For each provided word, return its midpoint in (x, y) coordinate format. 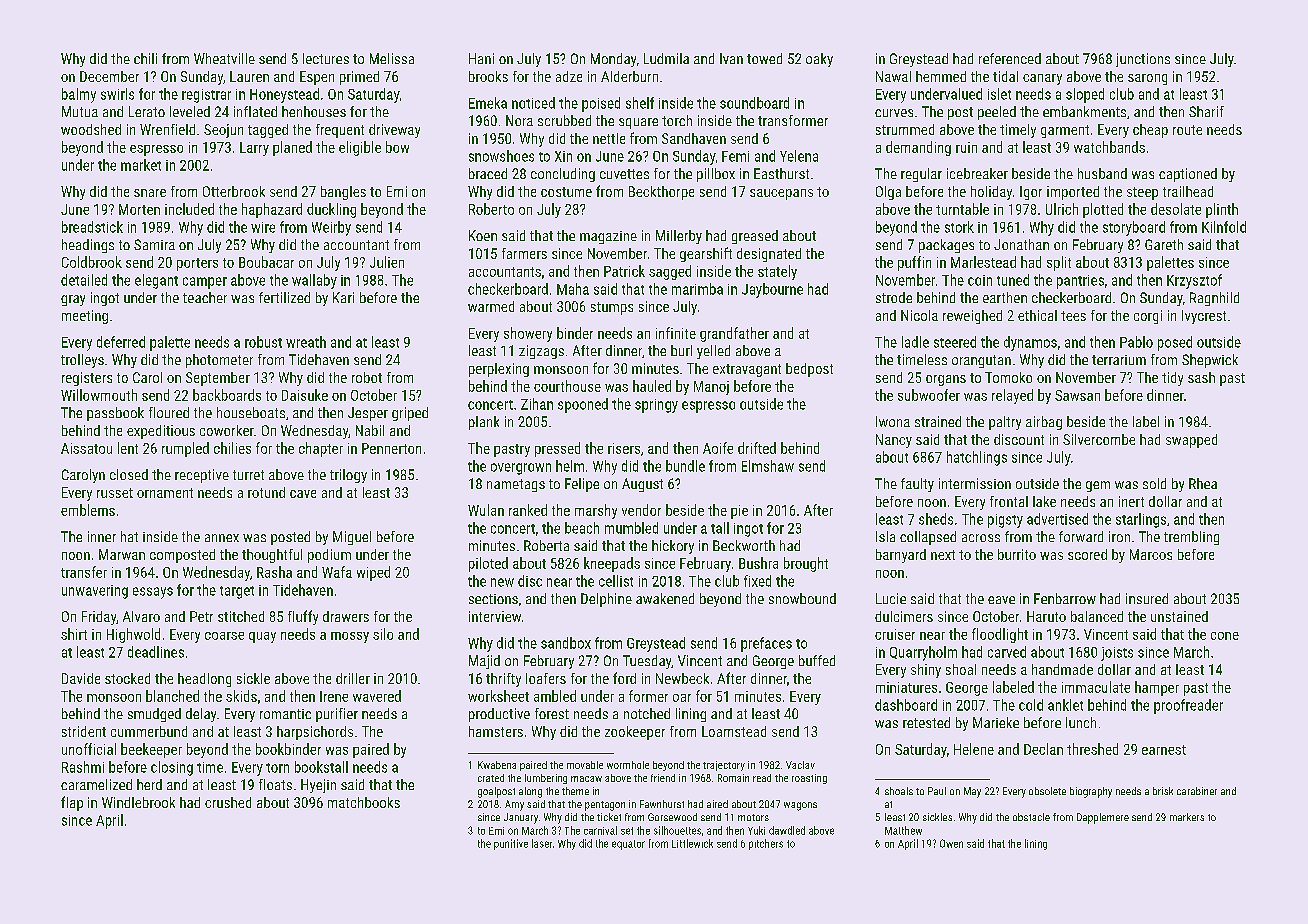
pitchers (766, 844)
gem (1098, 486)
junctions (1143, 60)
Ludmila (666, 58)
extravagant (747, 370)
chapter (321, 449)
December (109, 76)
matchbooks (364, 802)
